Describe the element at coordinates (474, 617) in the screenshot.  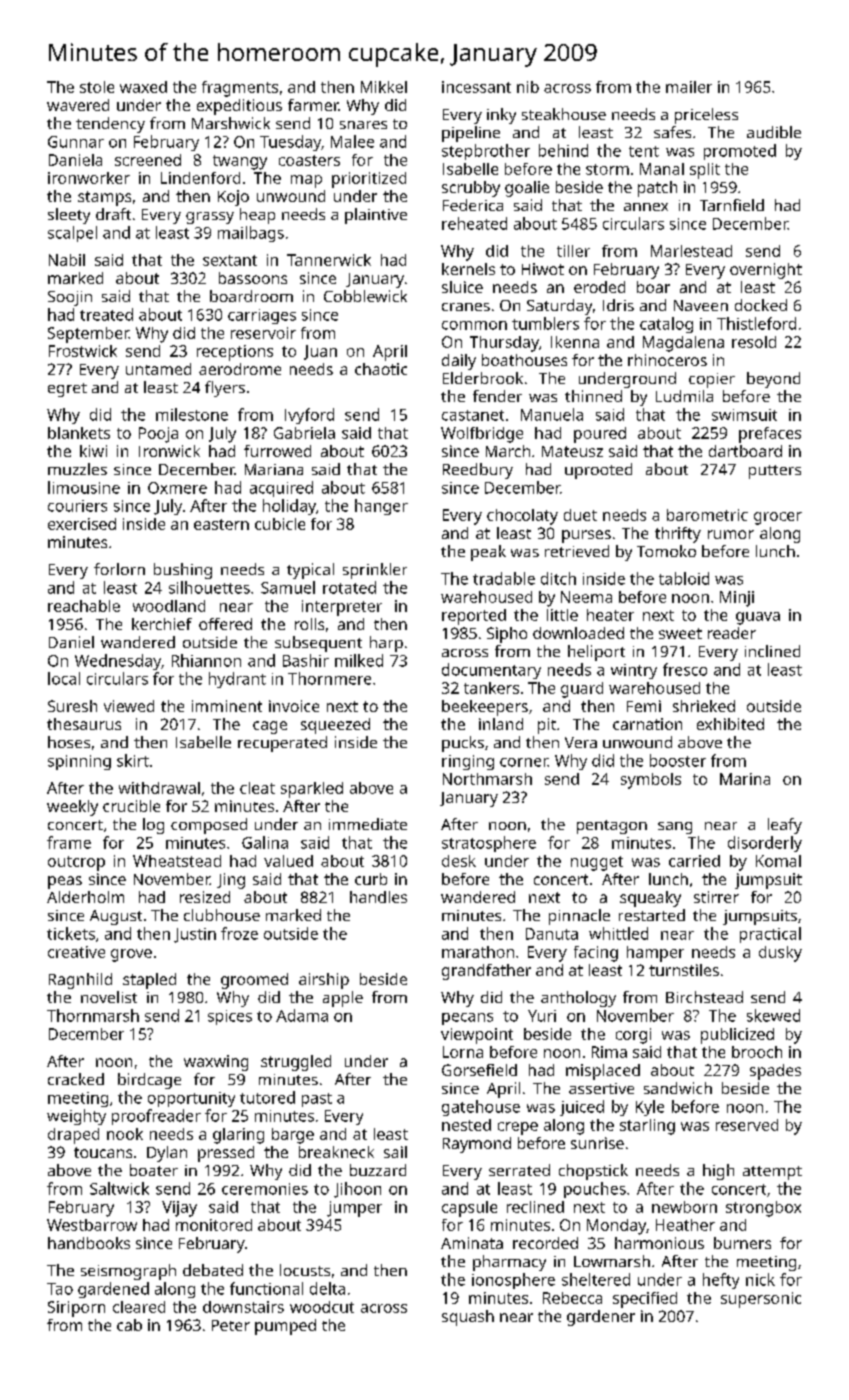
I see `reported` at that location.
